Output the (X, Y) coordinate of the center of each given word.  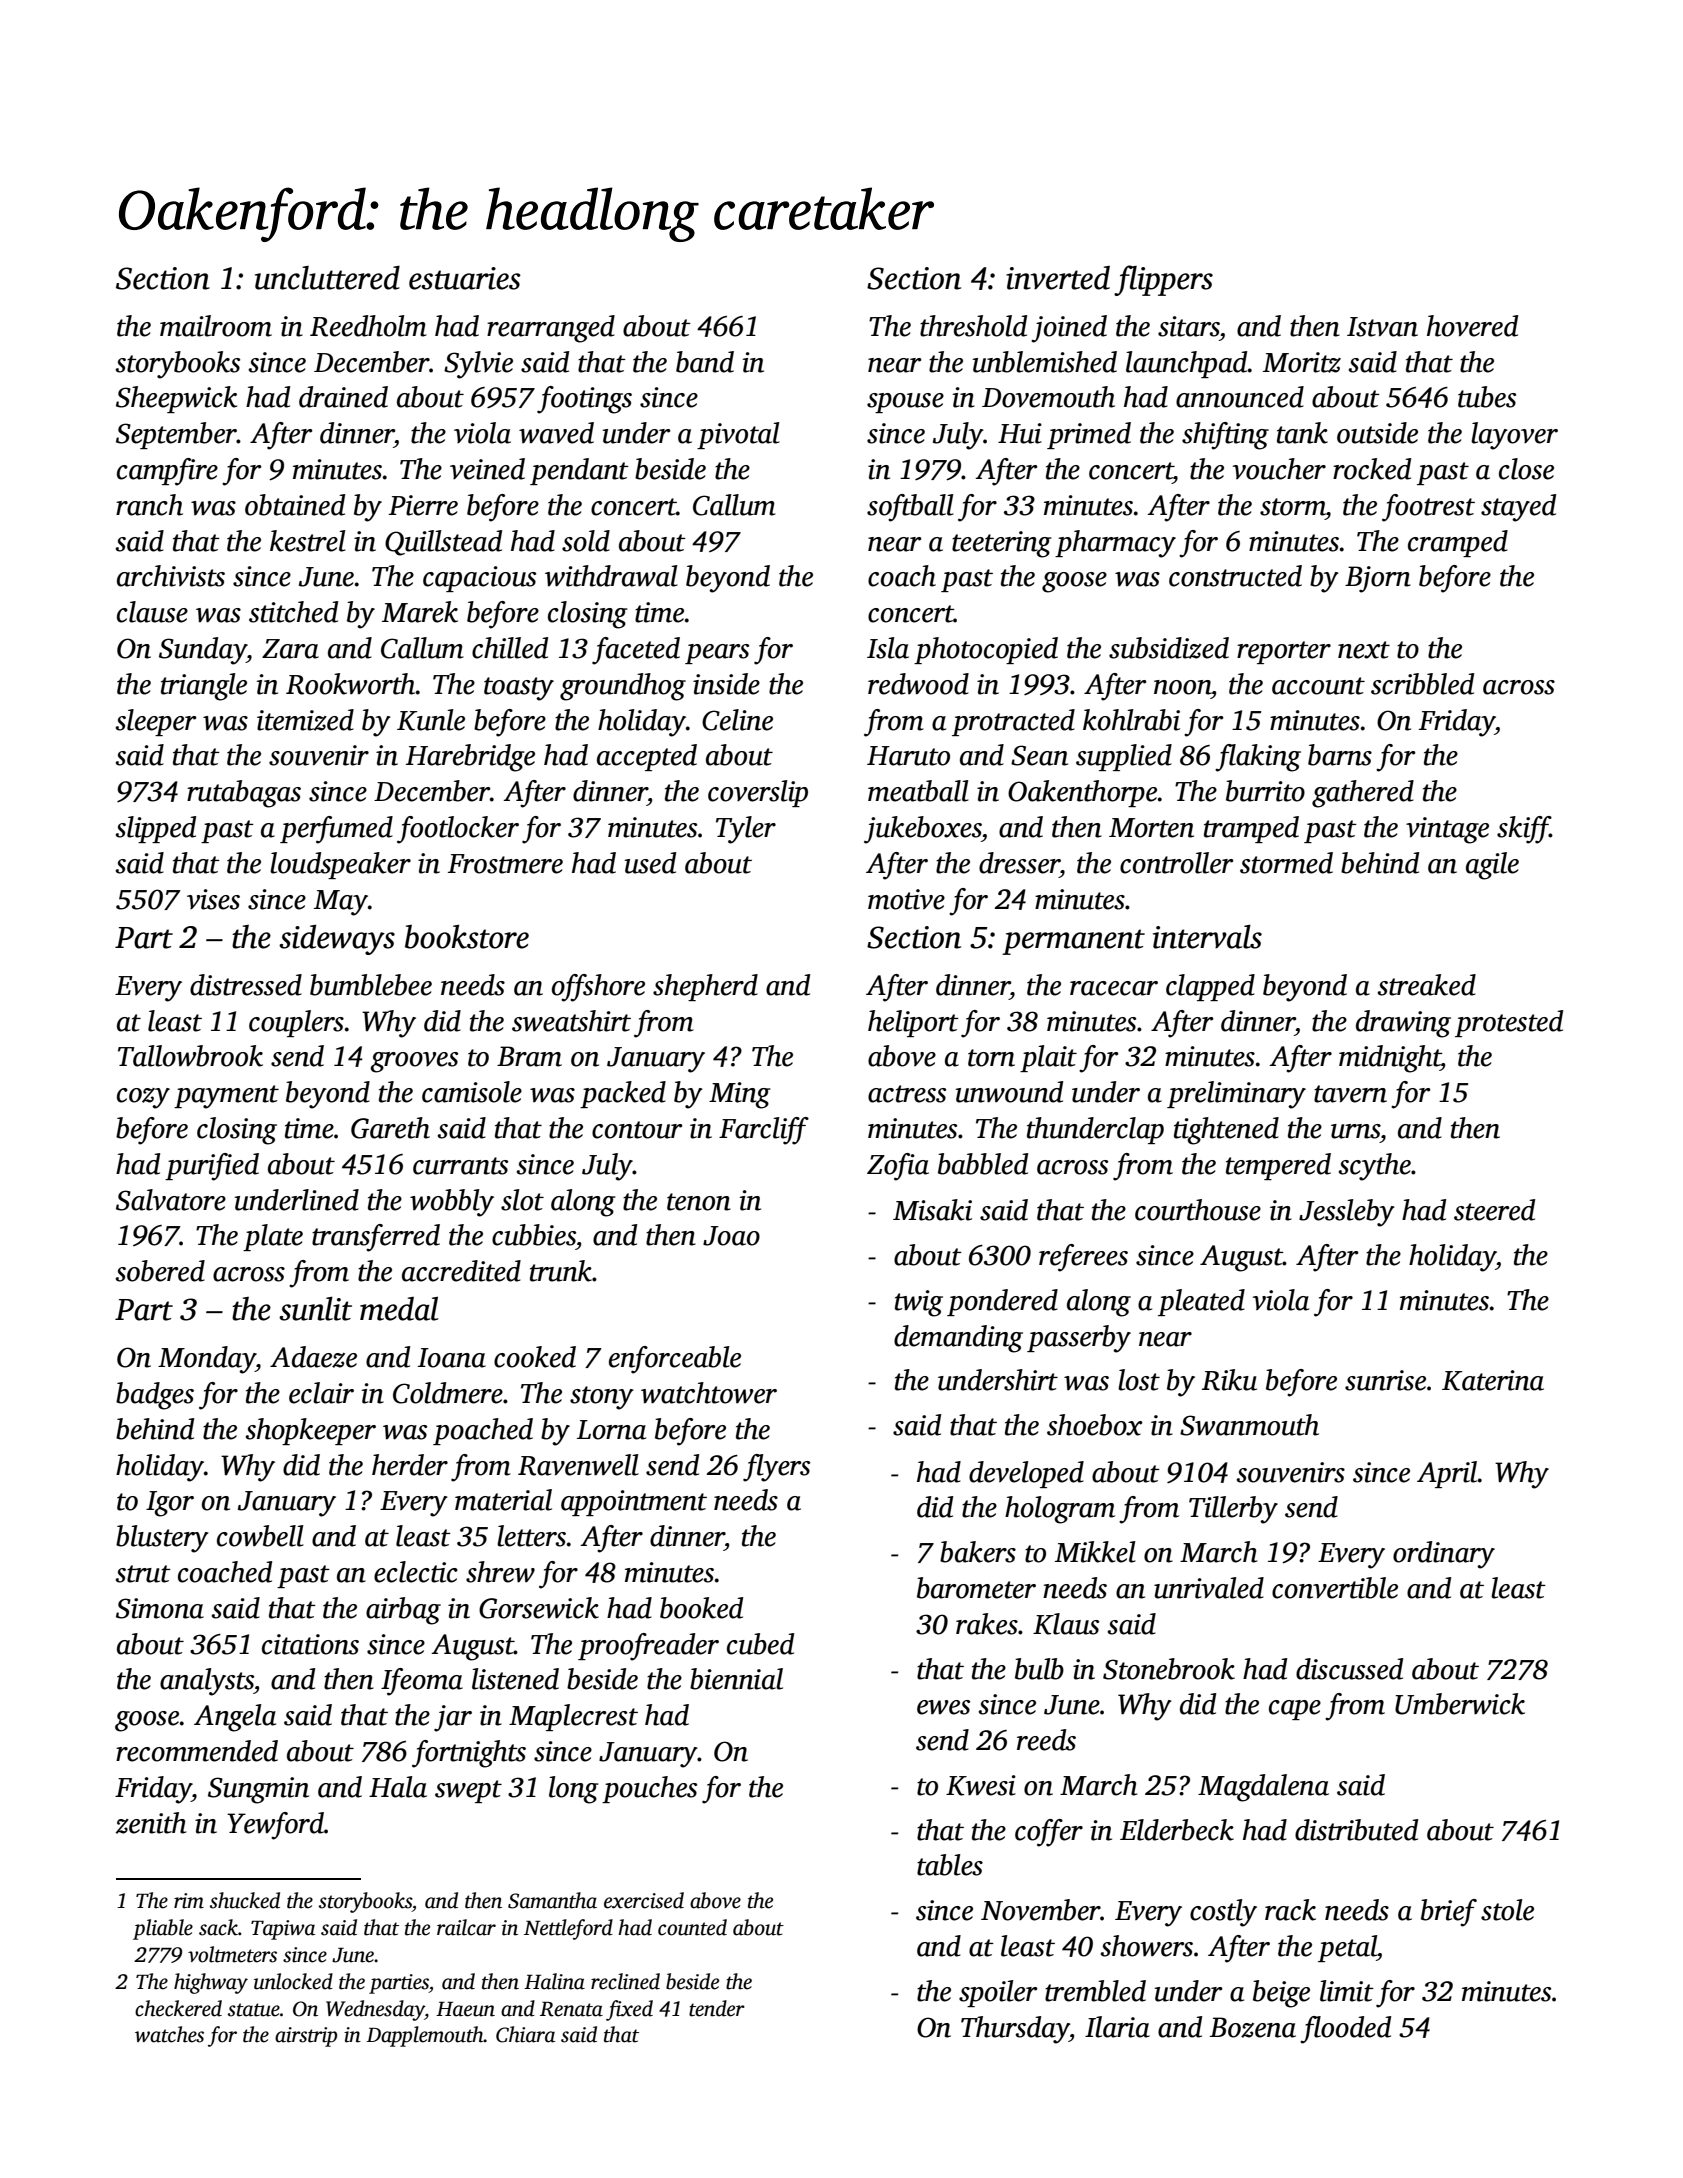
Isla (888, 648)
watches (169, 2034)
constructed (1235, 576)
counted (692, 1927)
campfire (167, 472)
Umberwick (1460, 1704)
